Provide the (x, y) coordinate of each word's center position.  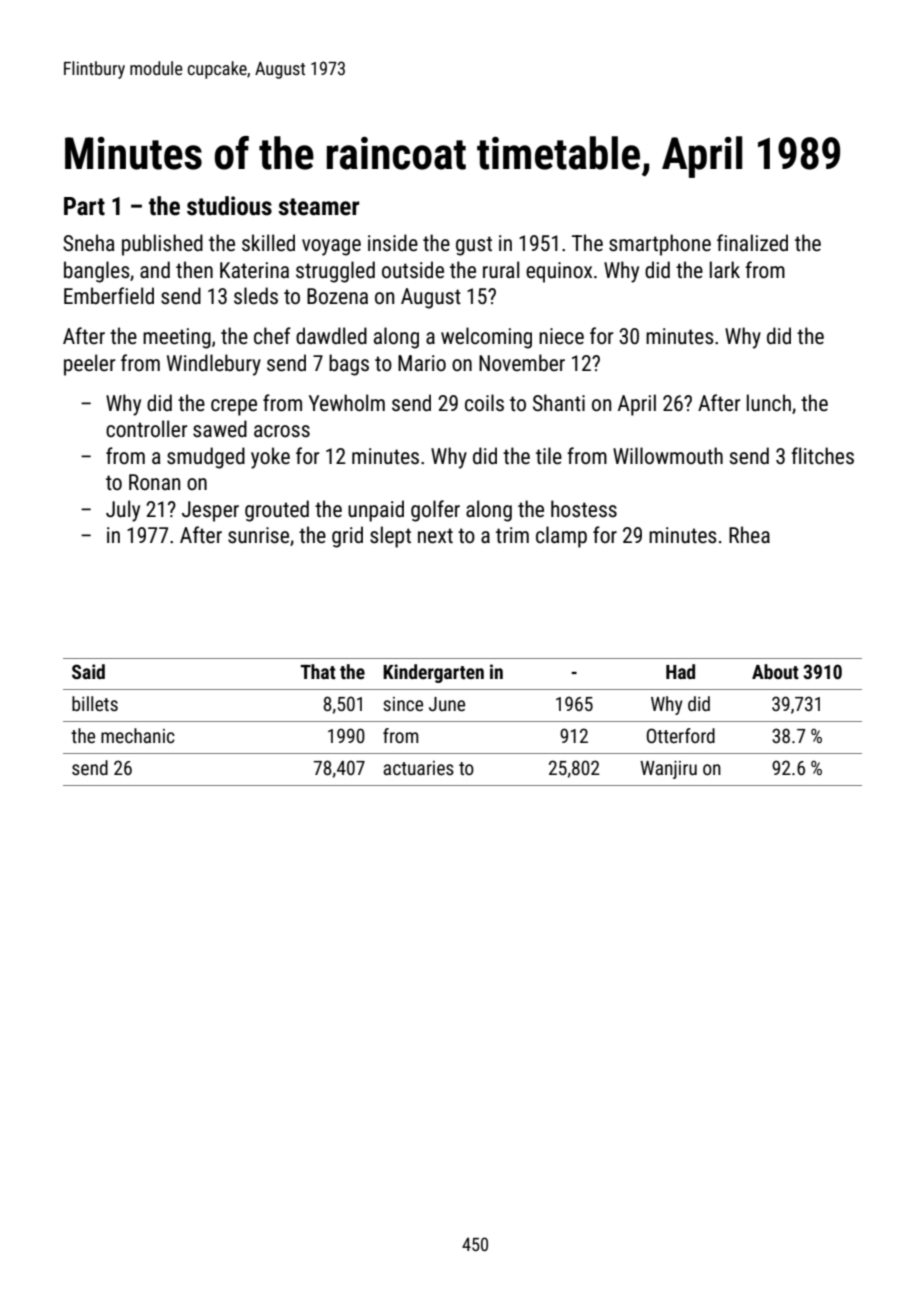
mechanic (138, 735)
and (155, 269)
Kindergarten (433, 673)
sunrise (258, 535)
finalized (752, 242)
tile (549, 456)
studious (229, 206)
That (318, 671)
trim (512, 535)
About (775, 671)
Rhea (749, 535)
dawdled (331, 335)
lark (725, 269)
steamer (318, 207)
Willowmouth (668, 455)
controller (147, 428)
